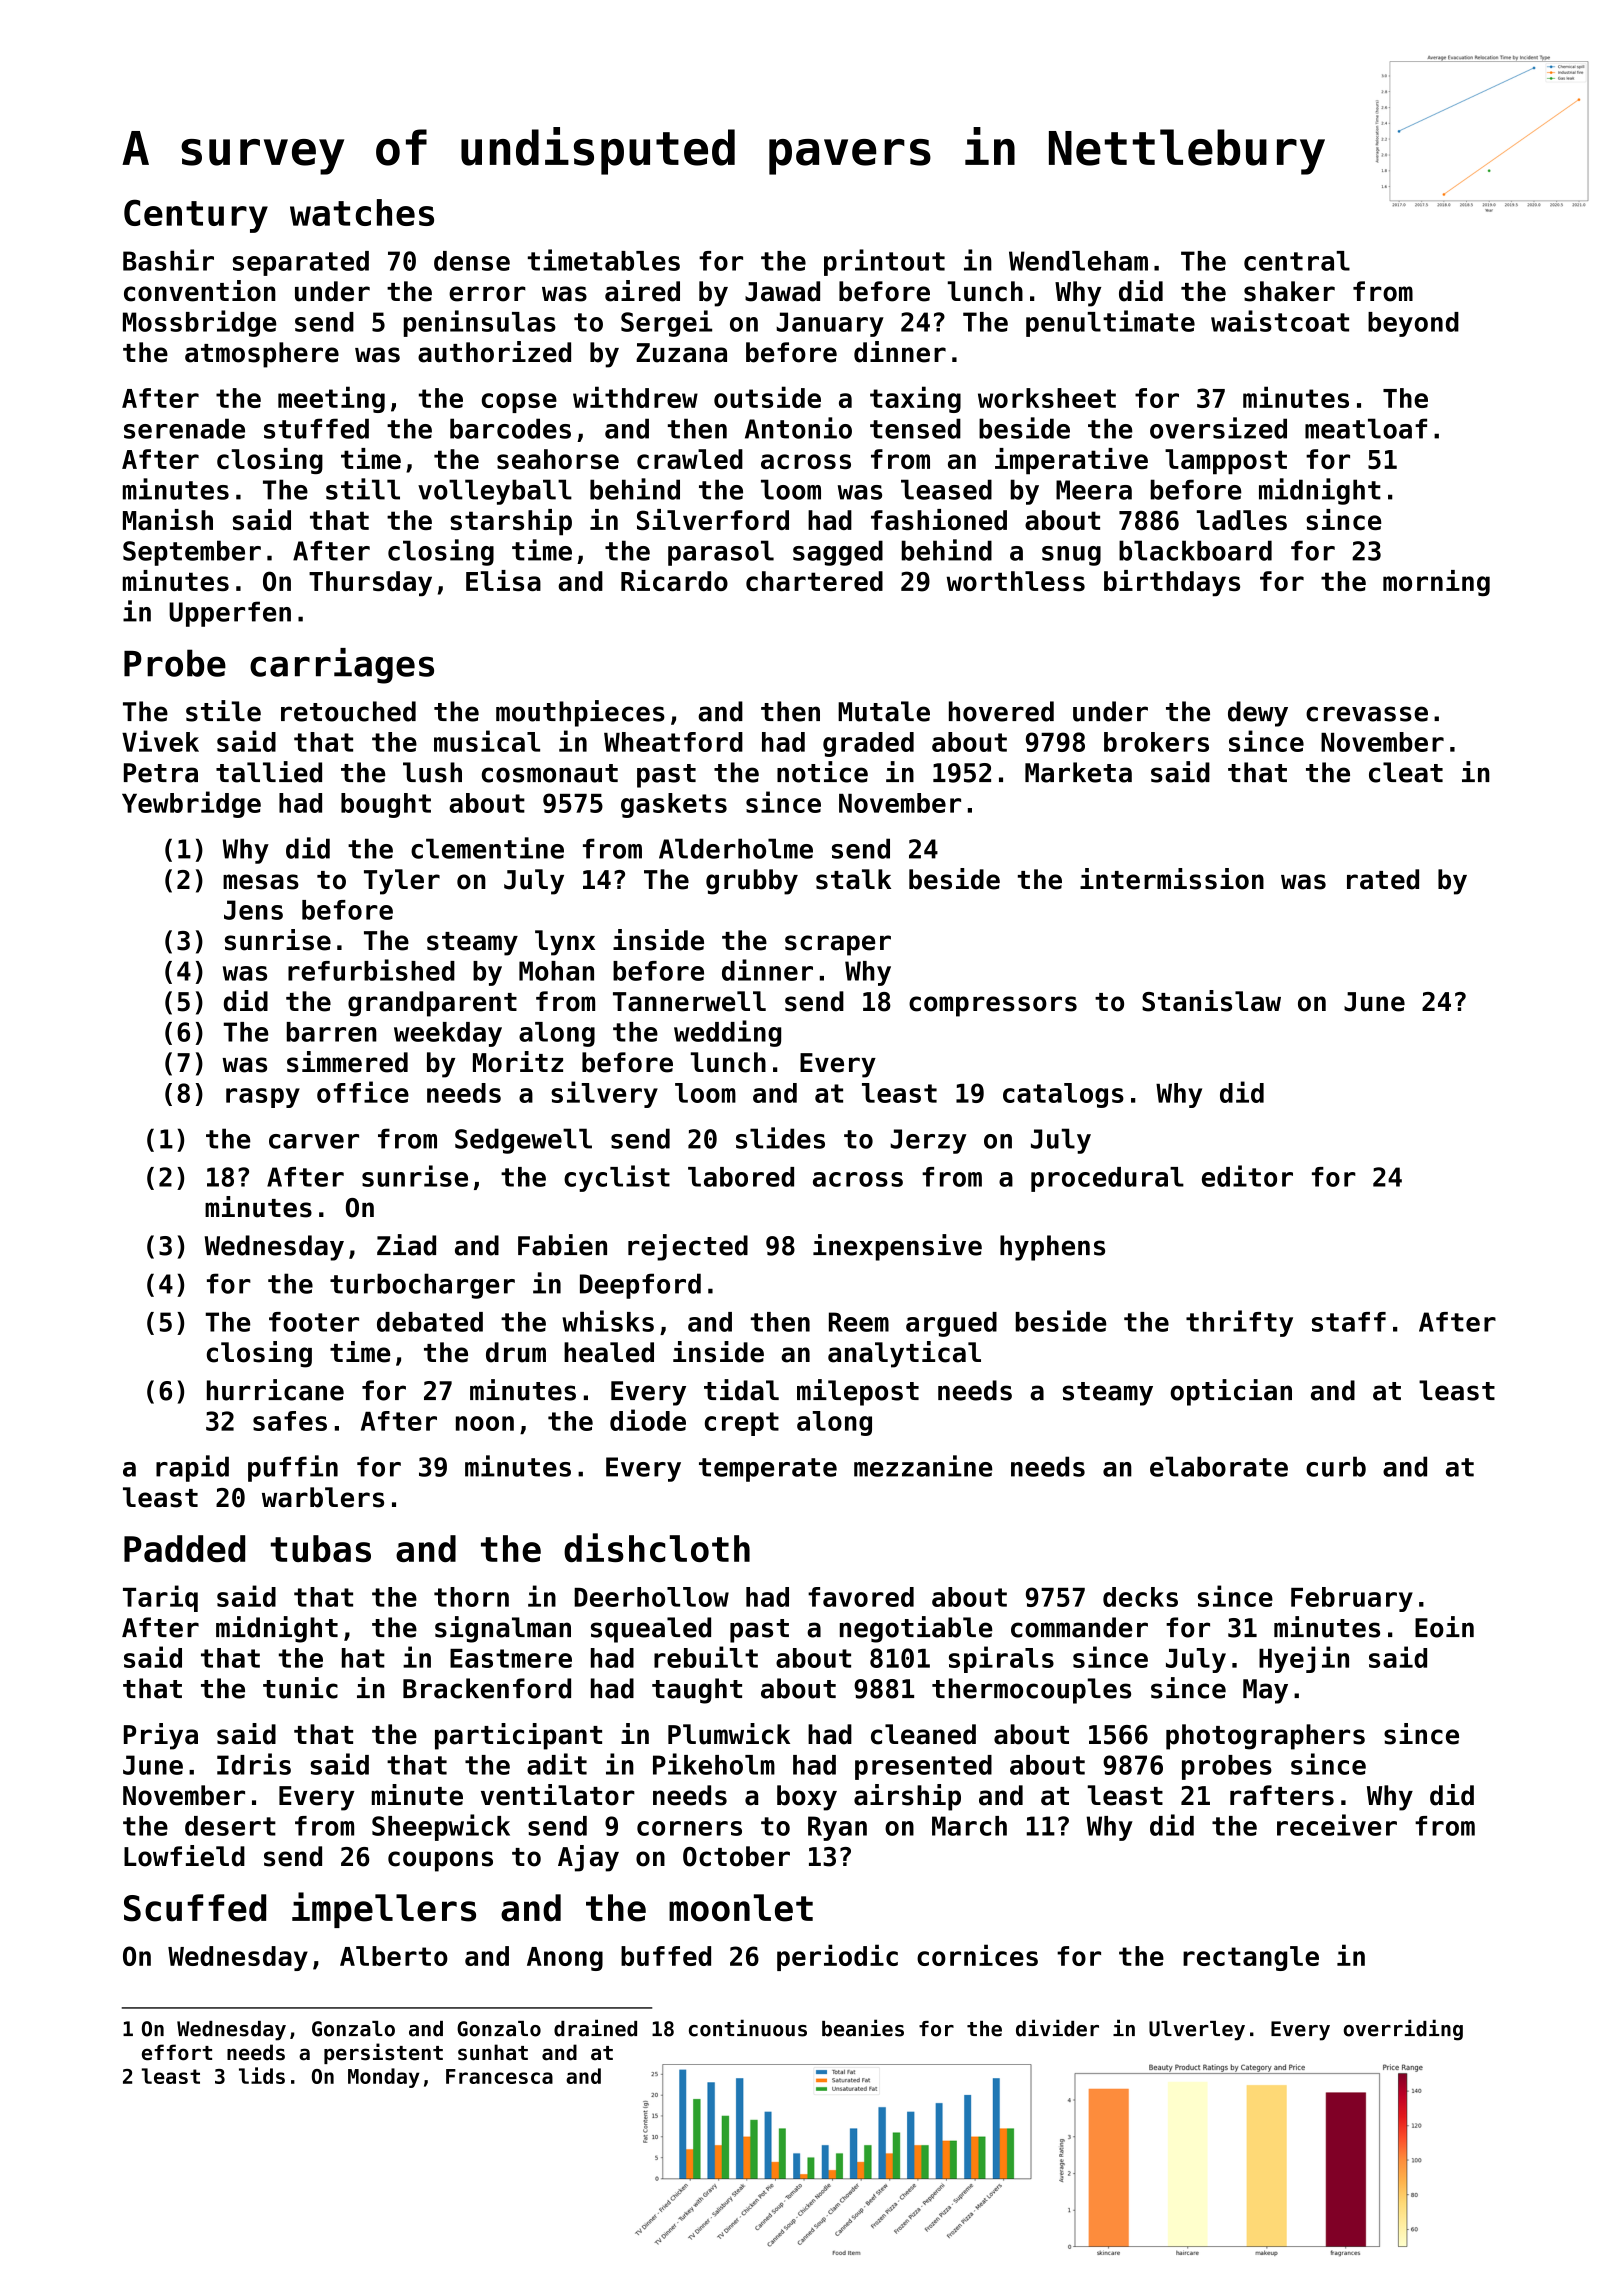 This screenshot has height=2292, width=1620. What do you see at coordinates (314, 1141) in the screenshot?
I see `carver` at bounding box center [314, 1141].
